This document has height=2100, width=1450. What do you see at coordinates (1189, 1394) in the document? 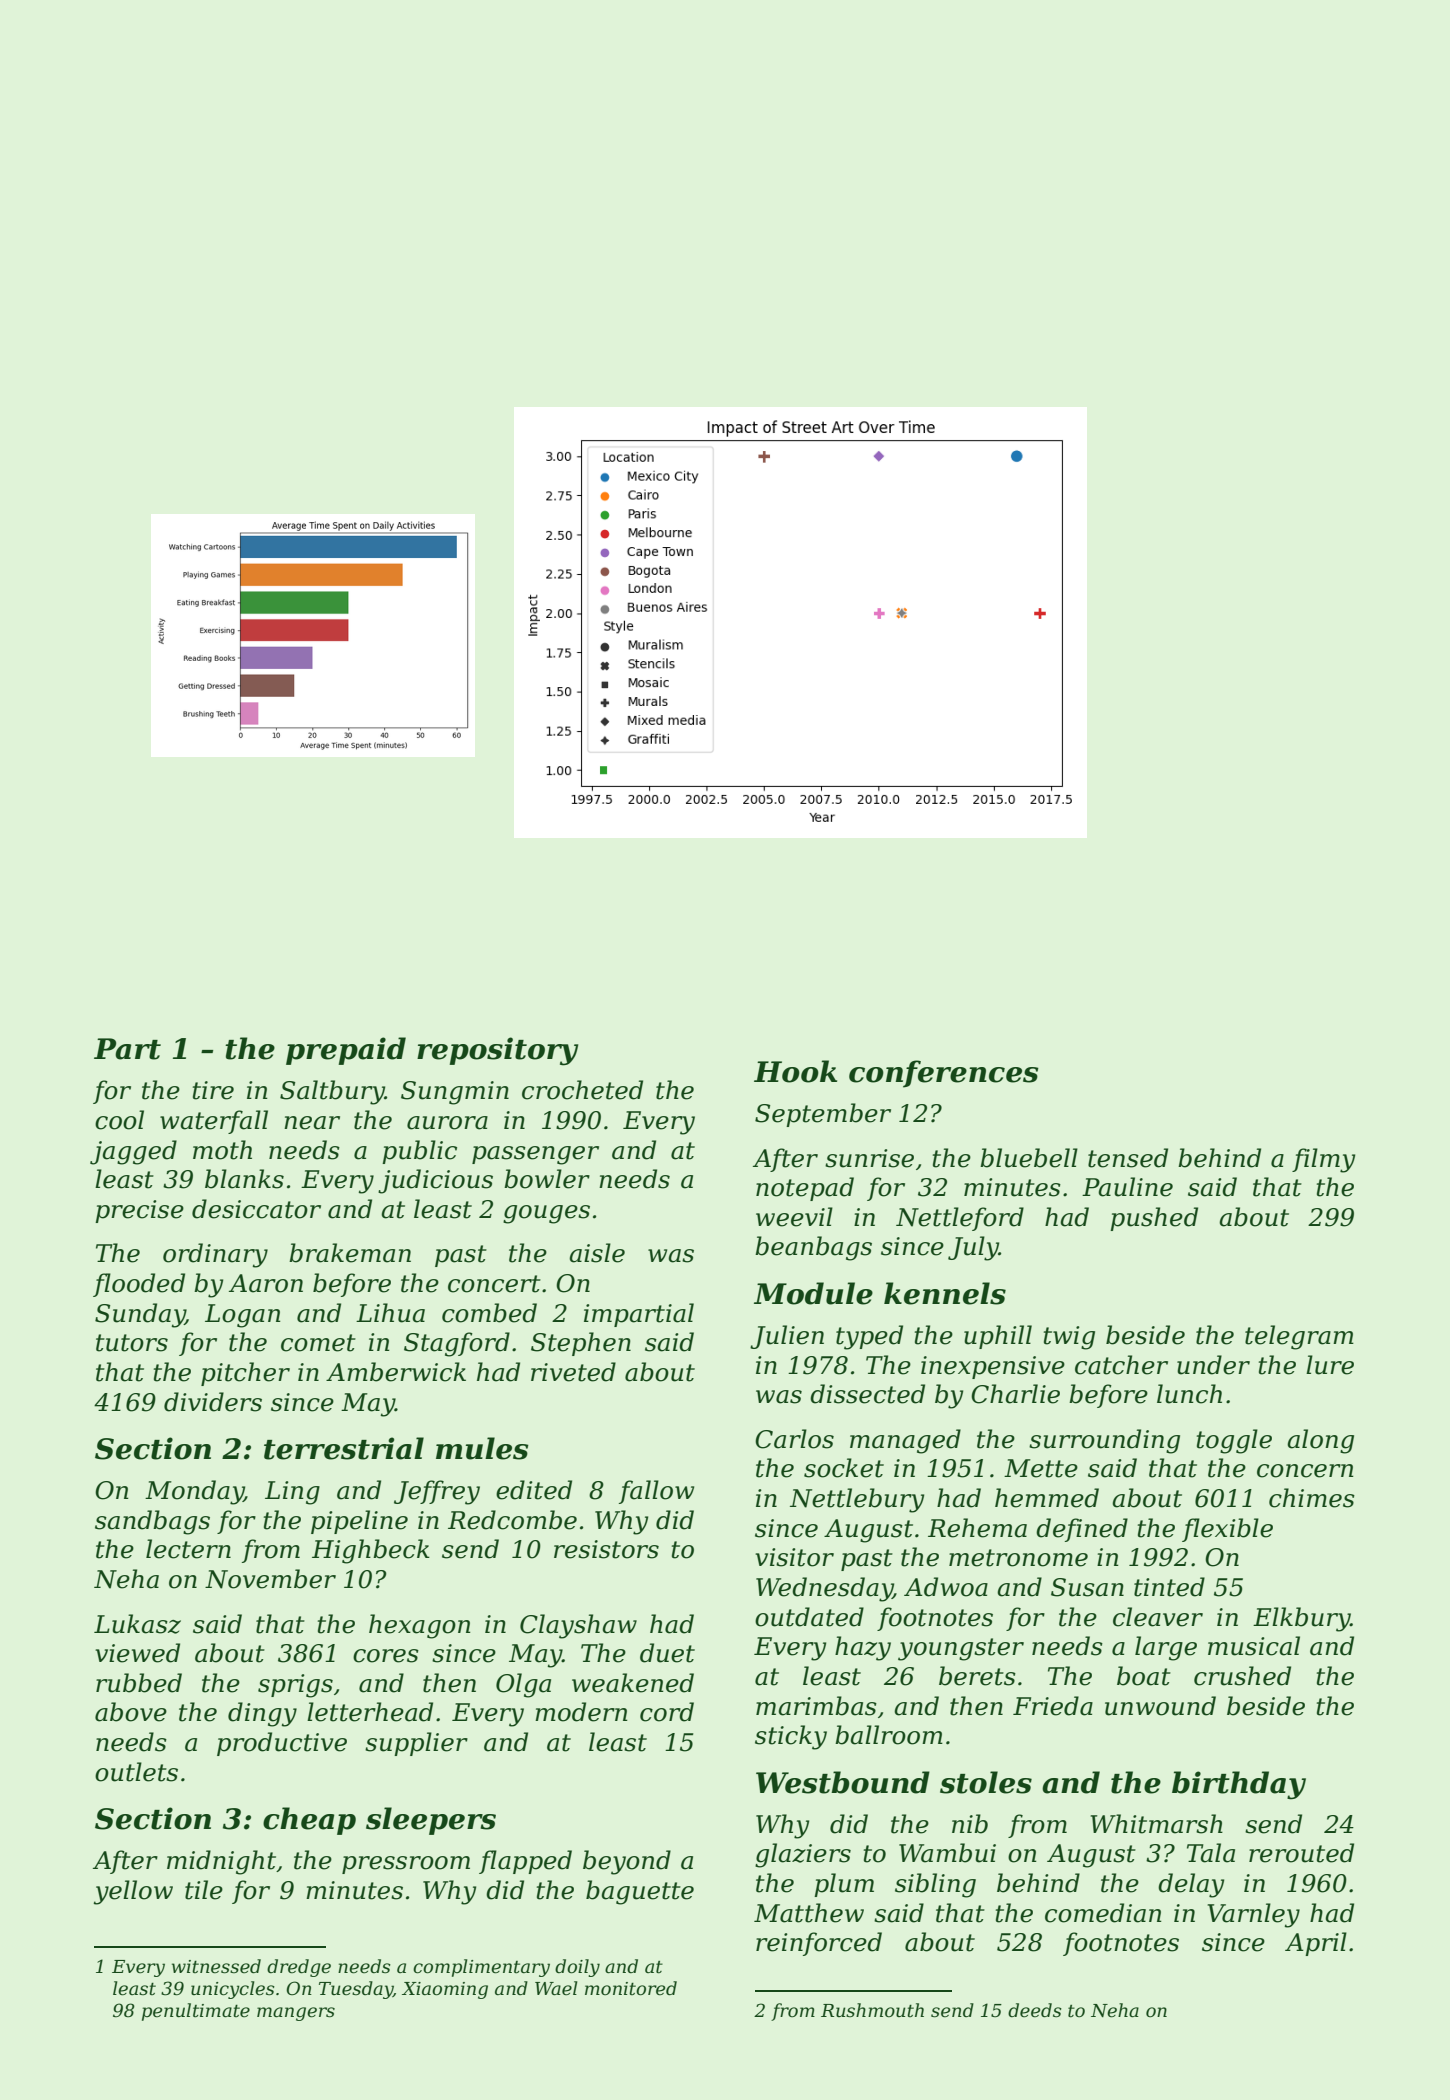
I see `lunch` at bounding box center [1189, 1394].
